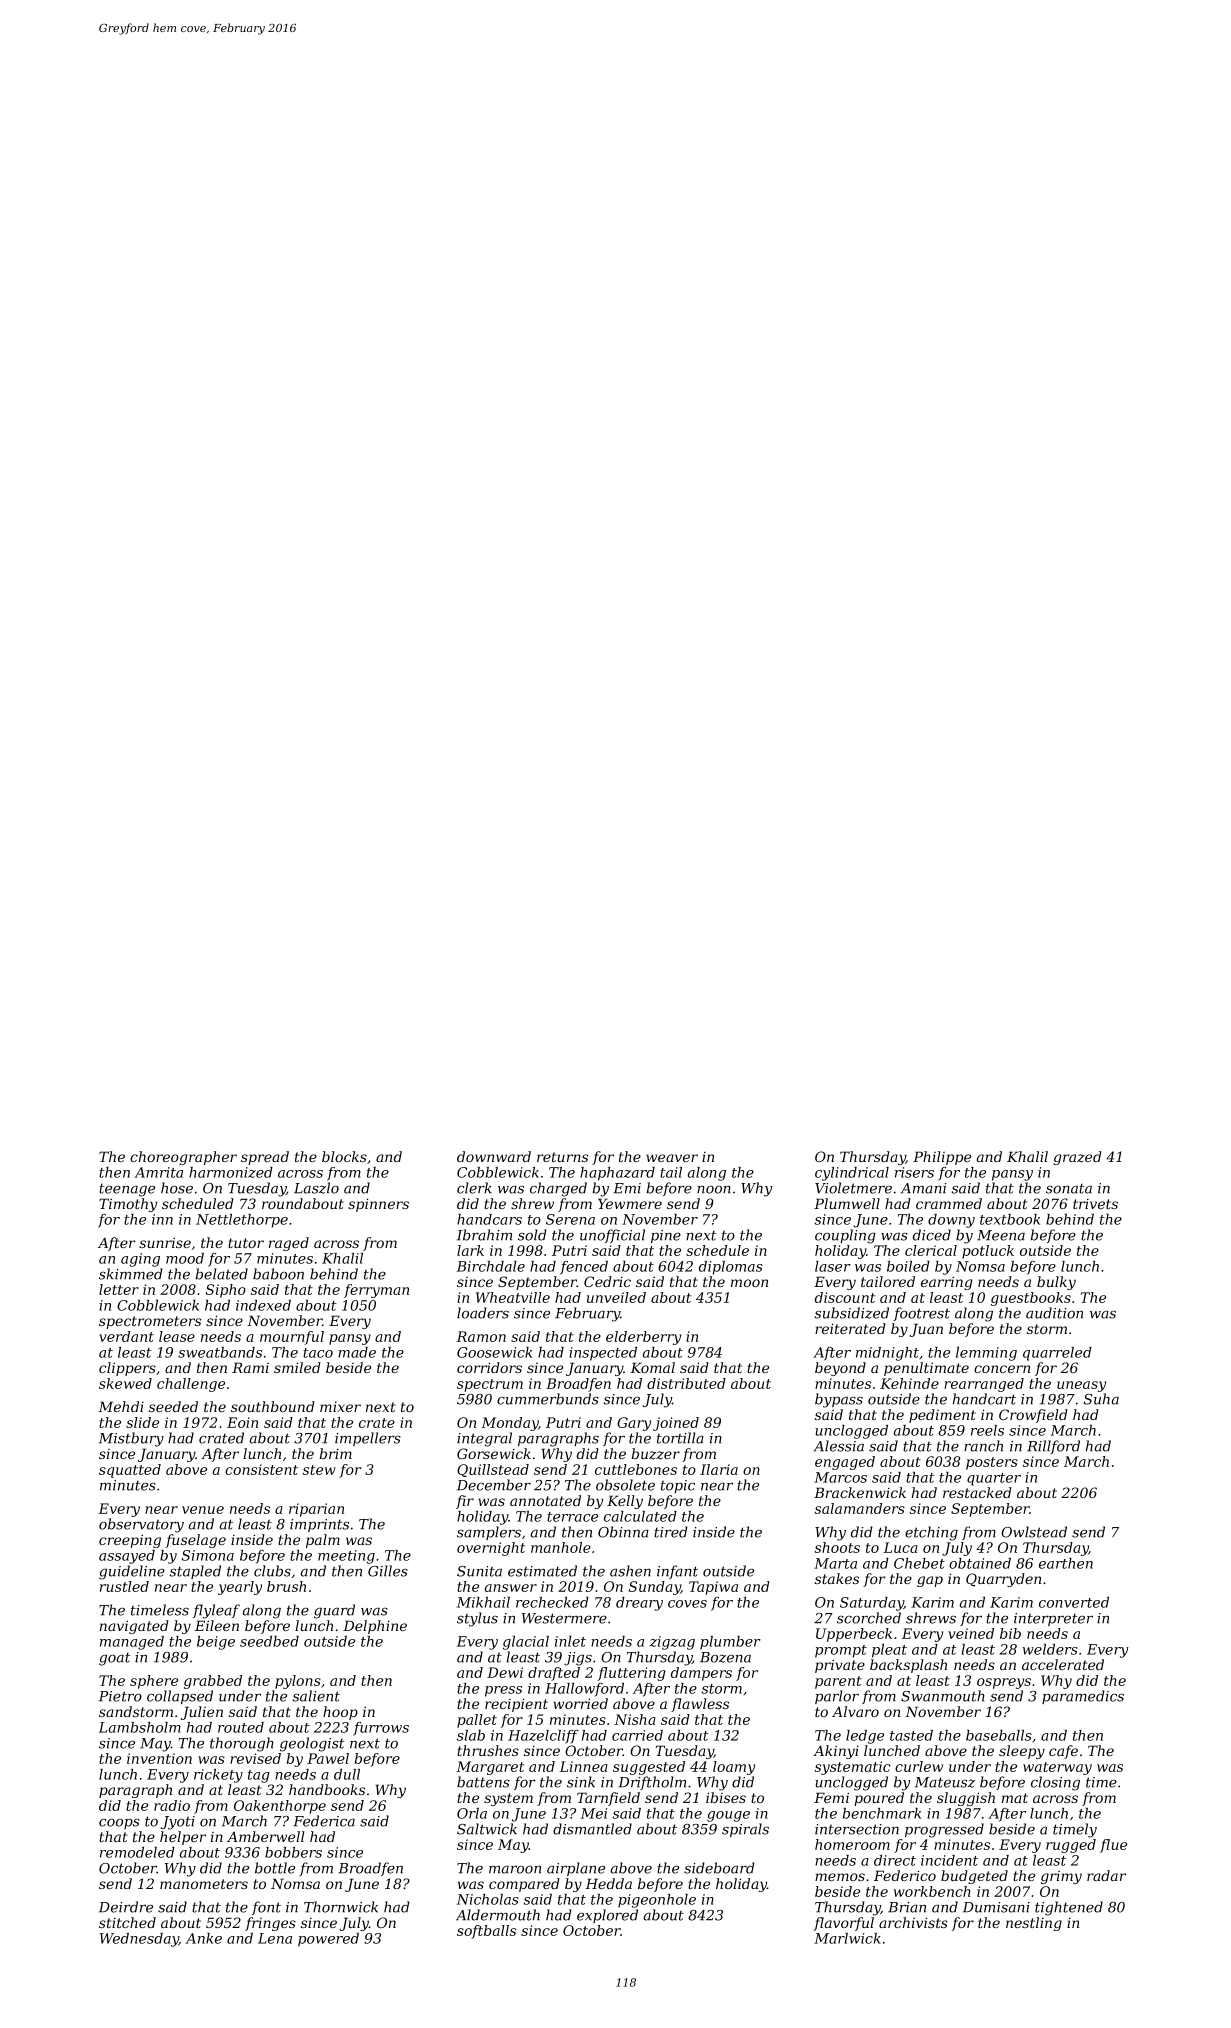 Image resolution: width=1231 pixels, height=2028 pixels. I want to click on bulky, so click(1056, 1283).
